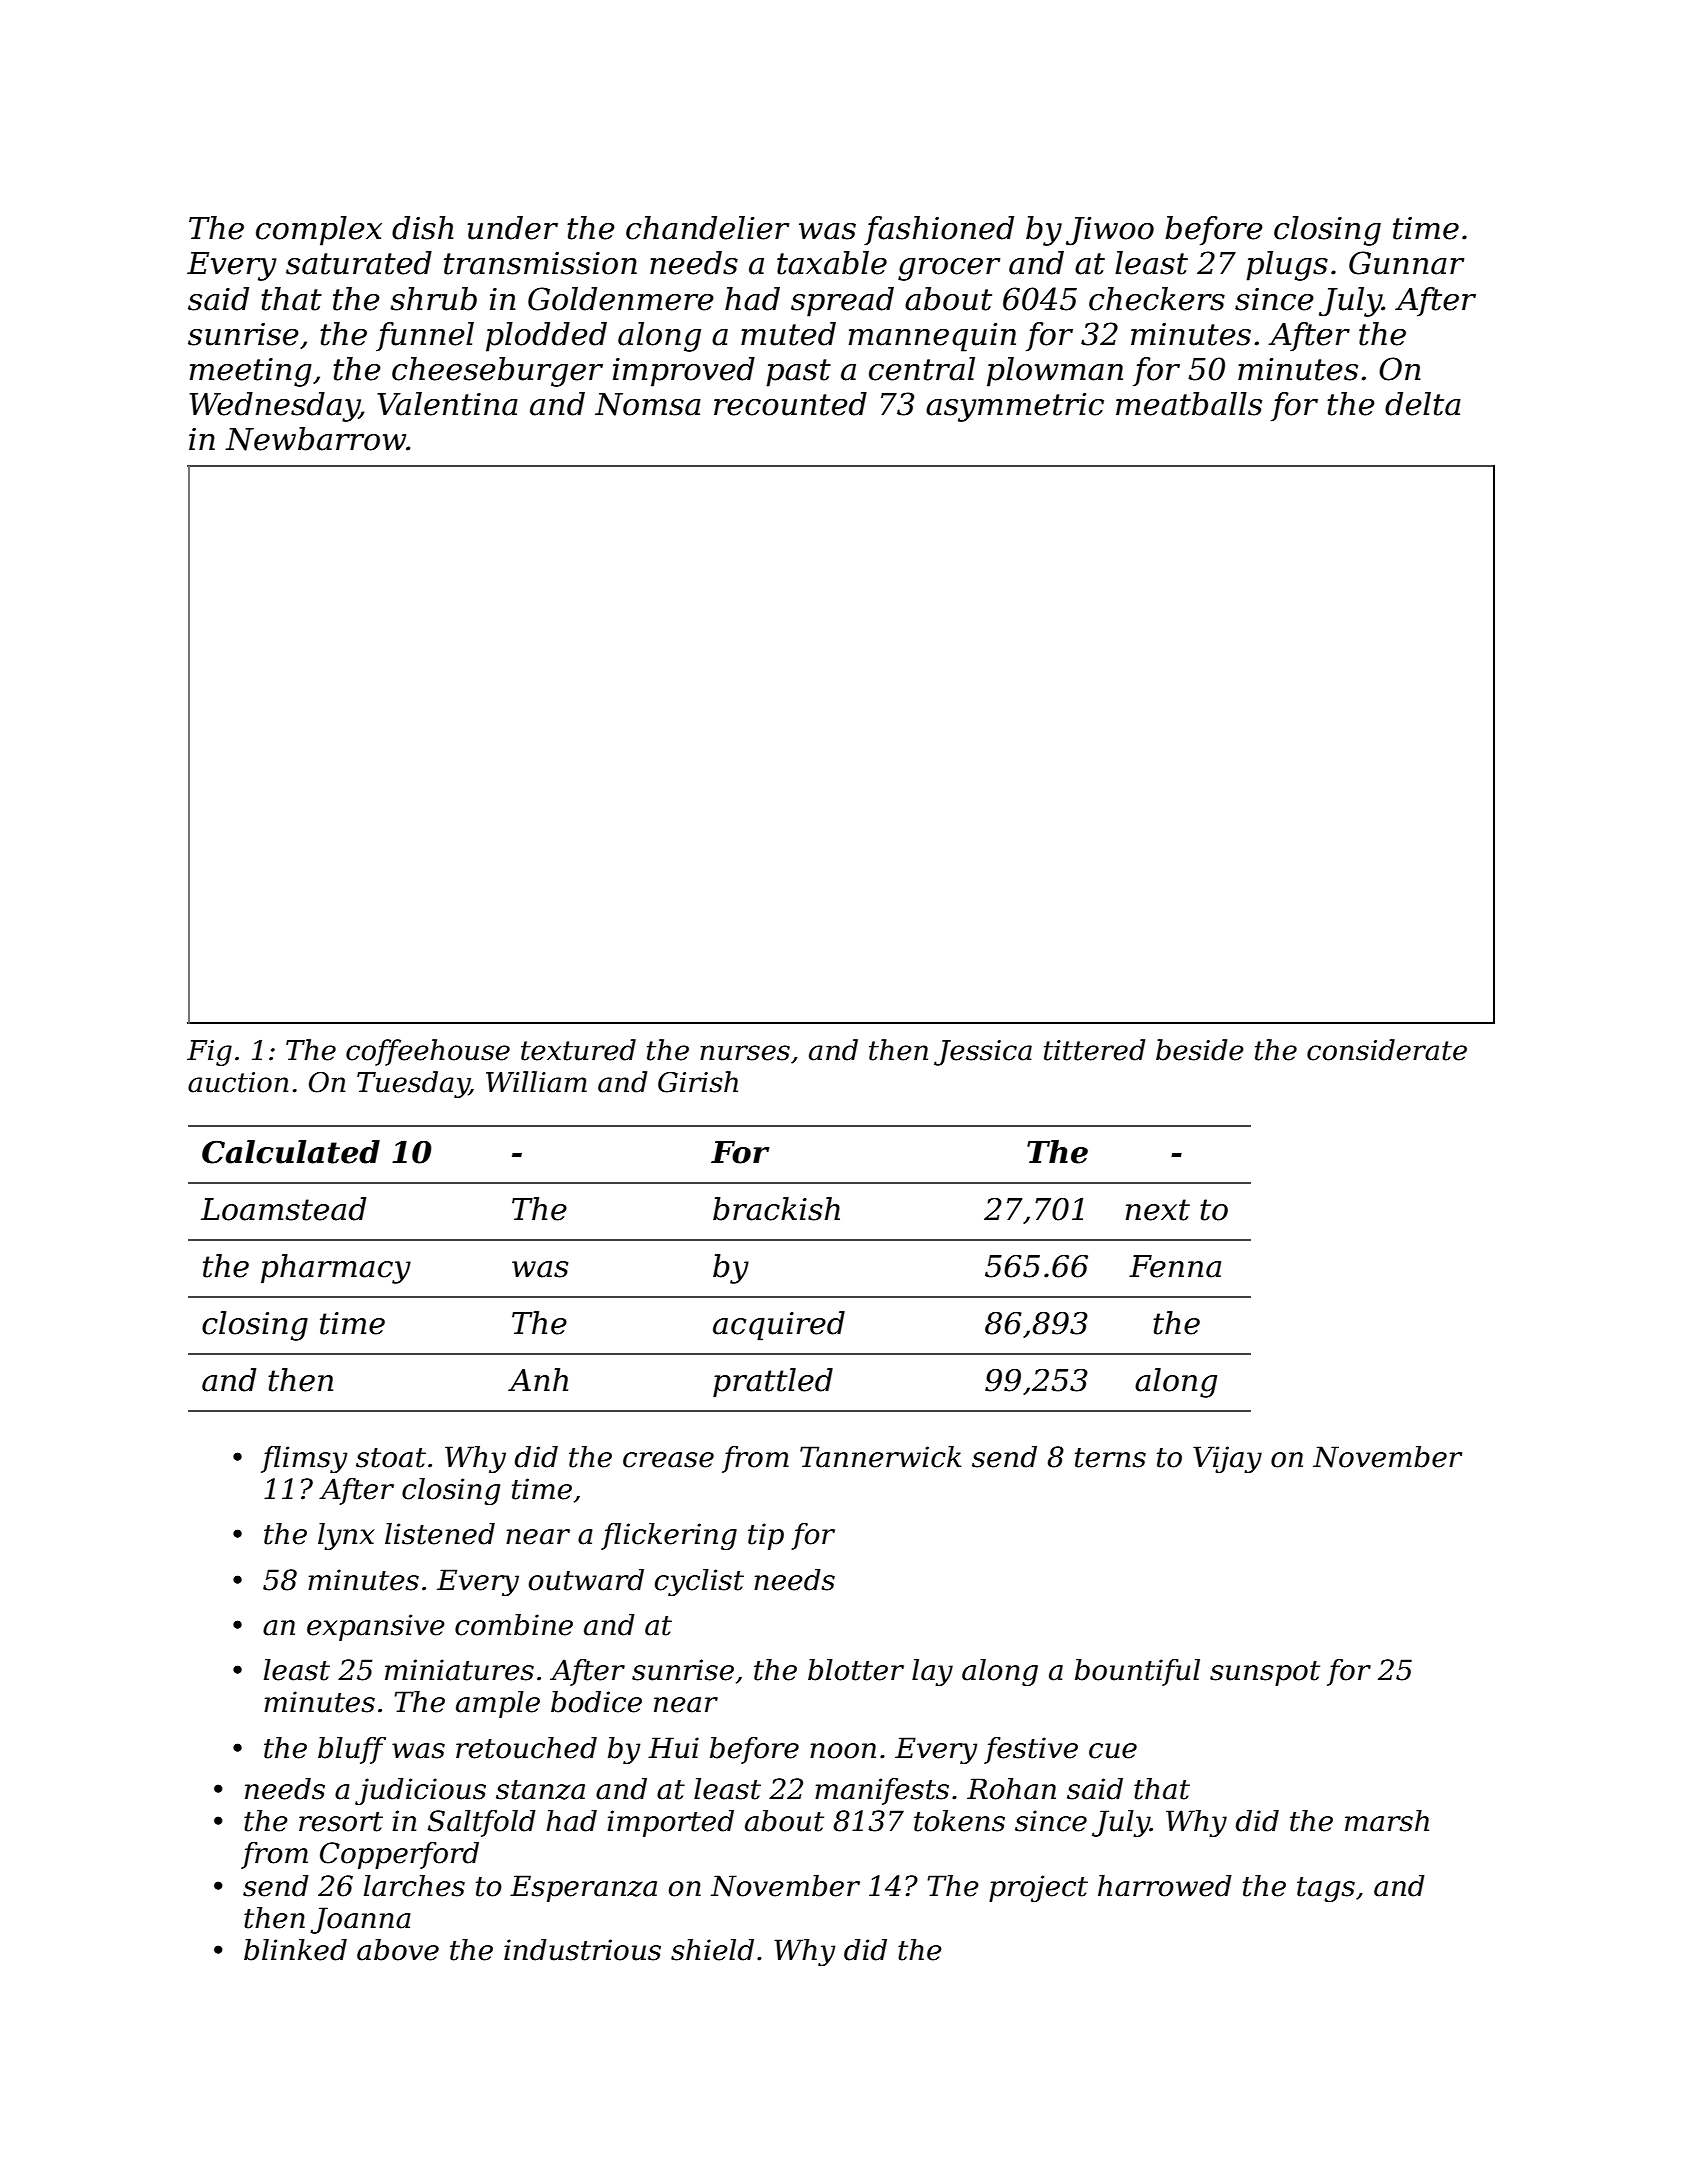 The width and height of the screenshot is (1683, 2178). Describe the element at coordinates (209, 1053) in the screenshot. I see `Fig` at that location.
